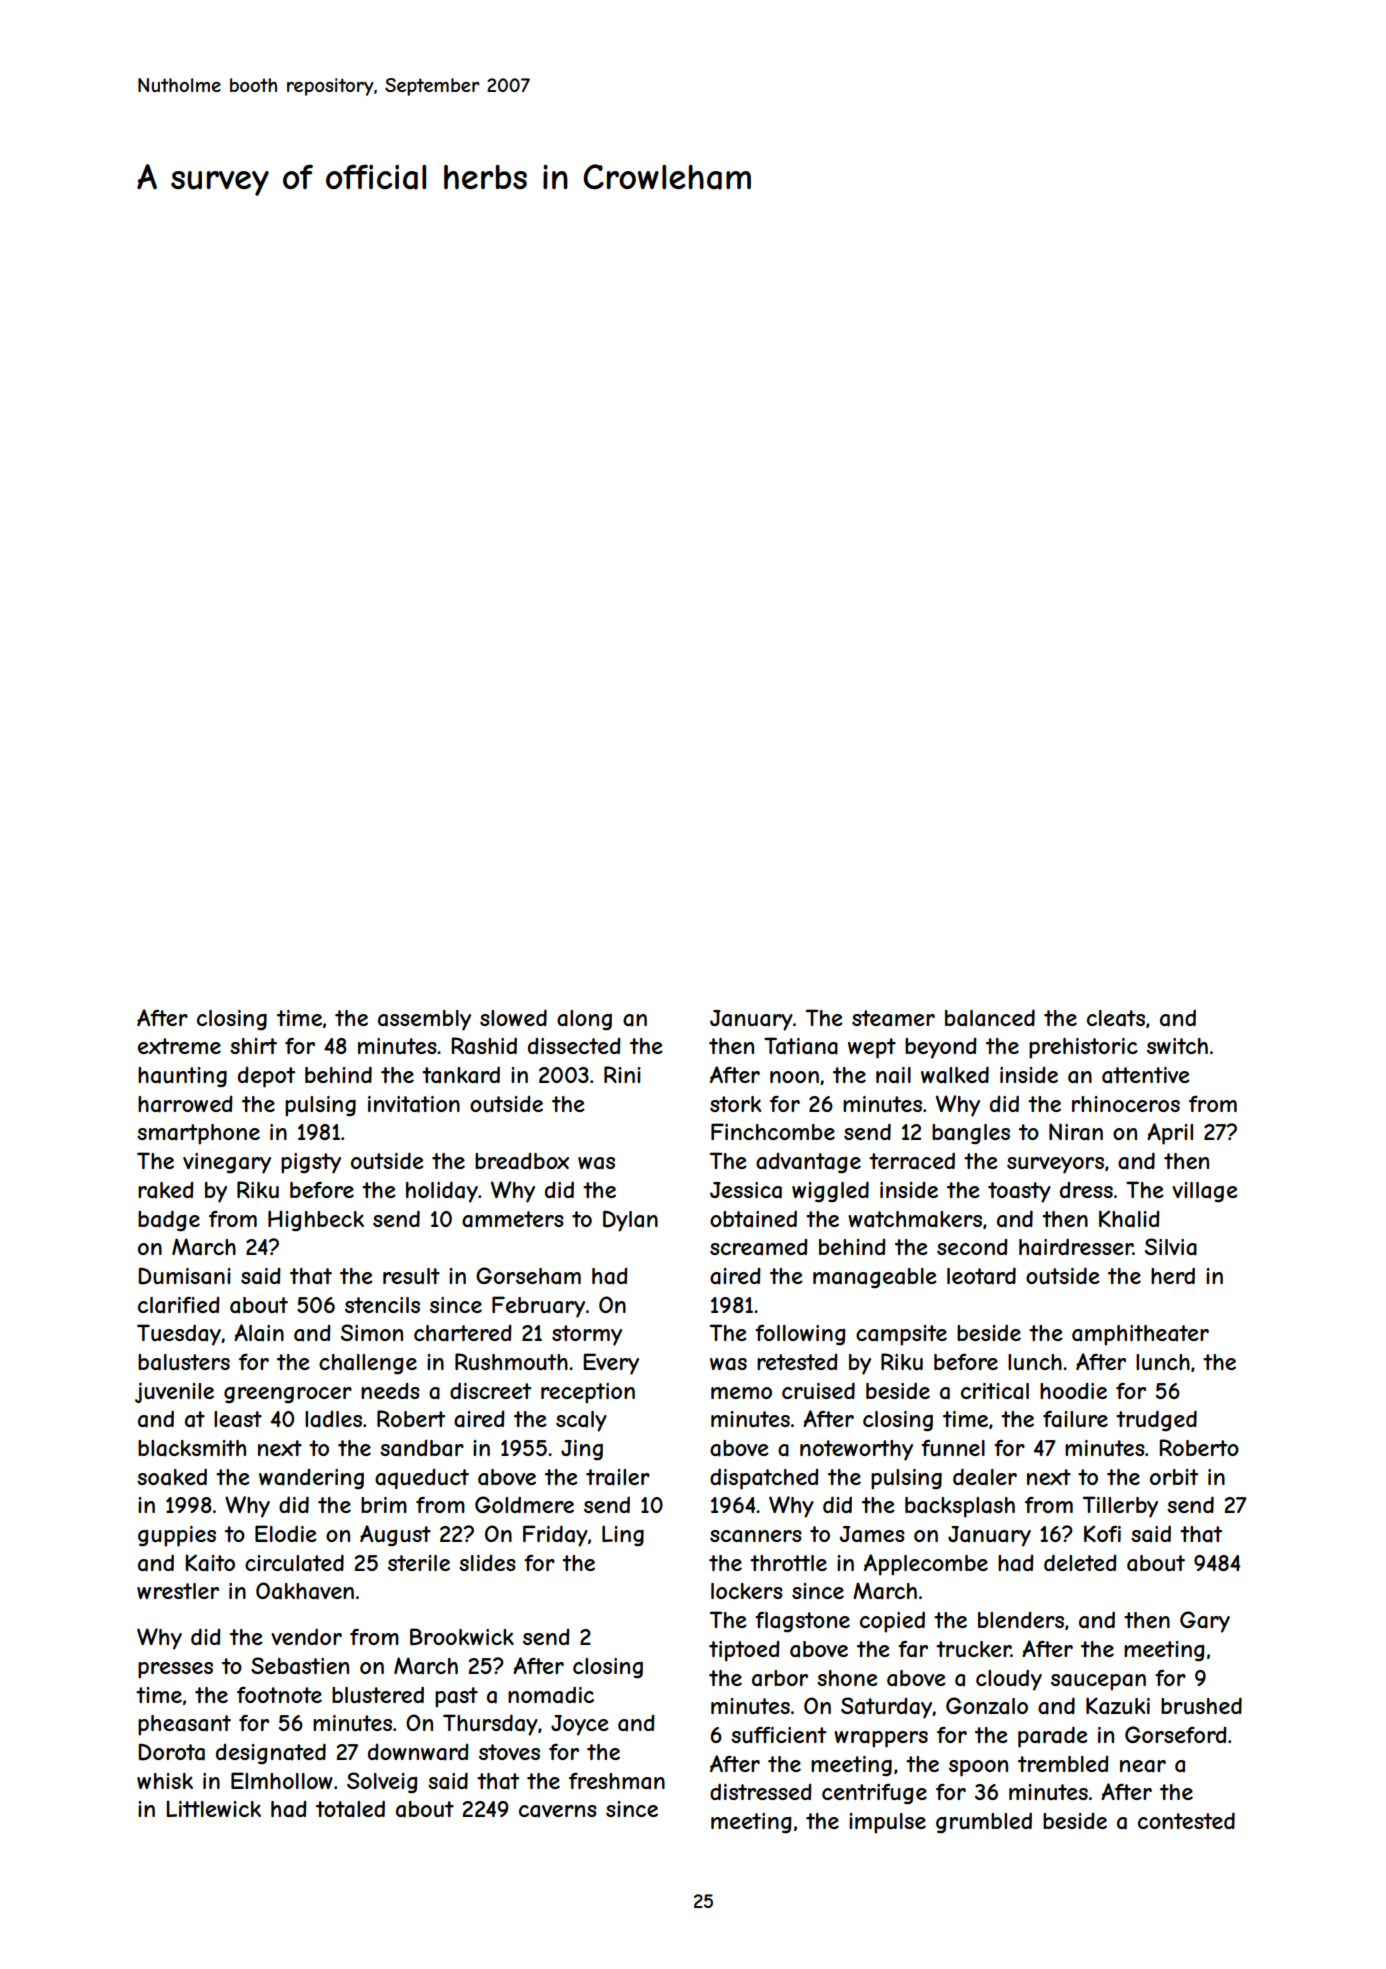 Image resolution: width=1386 pixels, height=1969 pixels. What do you see at coordinates (1186, 1820) in the screenshot?
I see `contested` at bounding box center [1186, 1820].
